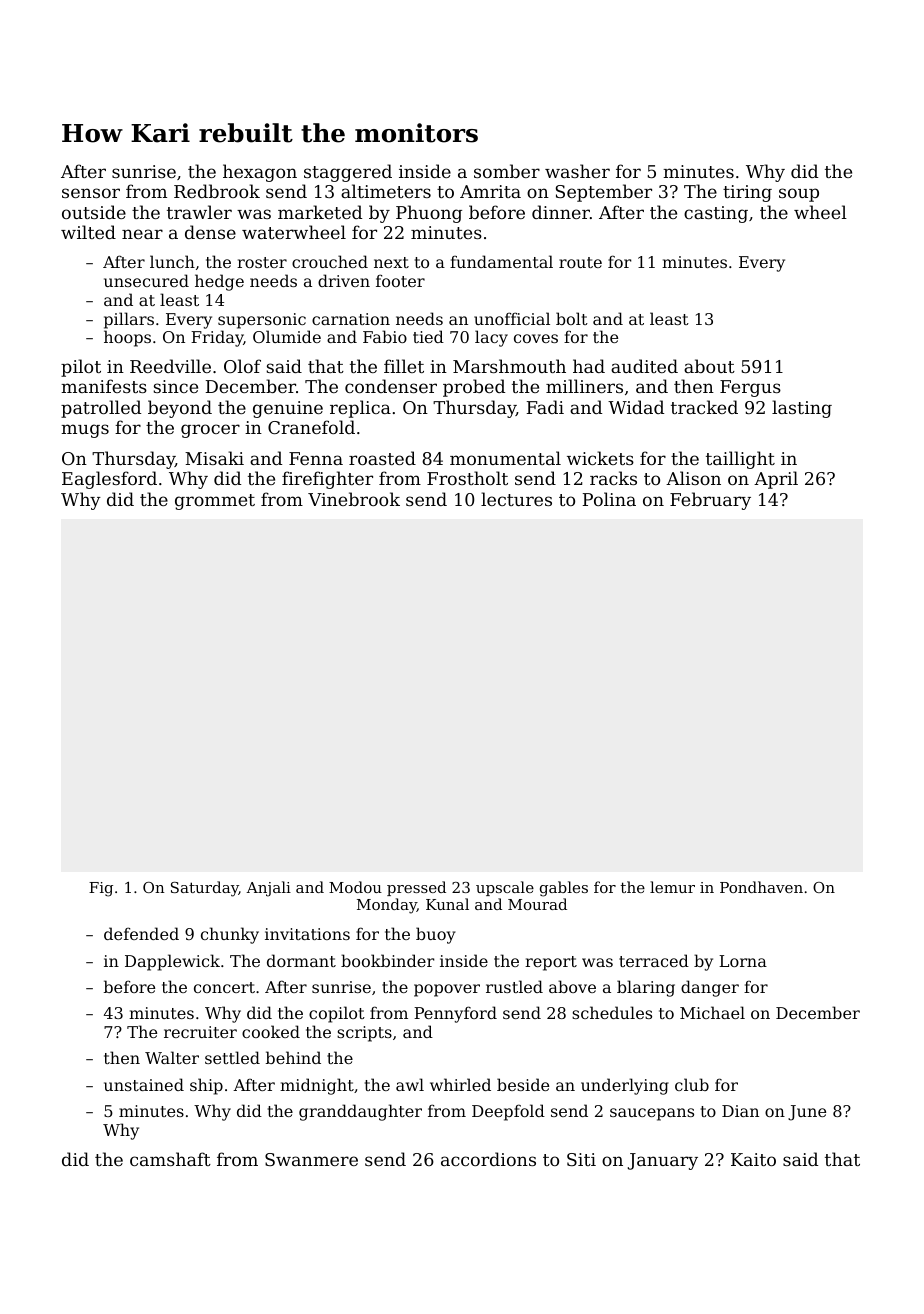 The height and width of the page is (1314, 924). Describe the element at coordinates (382, 458) in the page. I see `roasted` at that location.
